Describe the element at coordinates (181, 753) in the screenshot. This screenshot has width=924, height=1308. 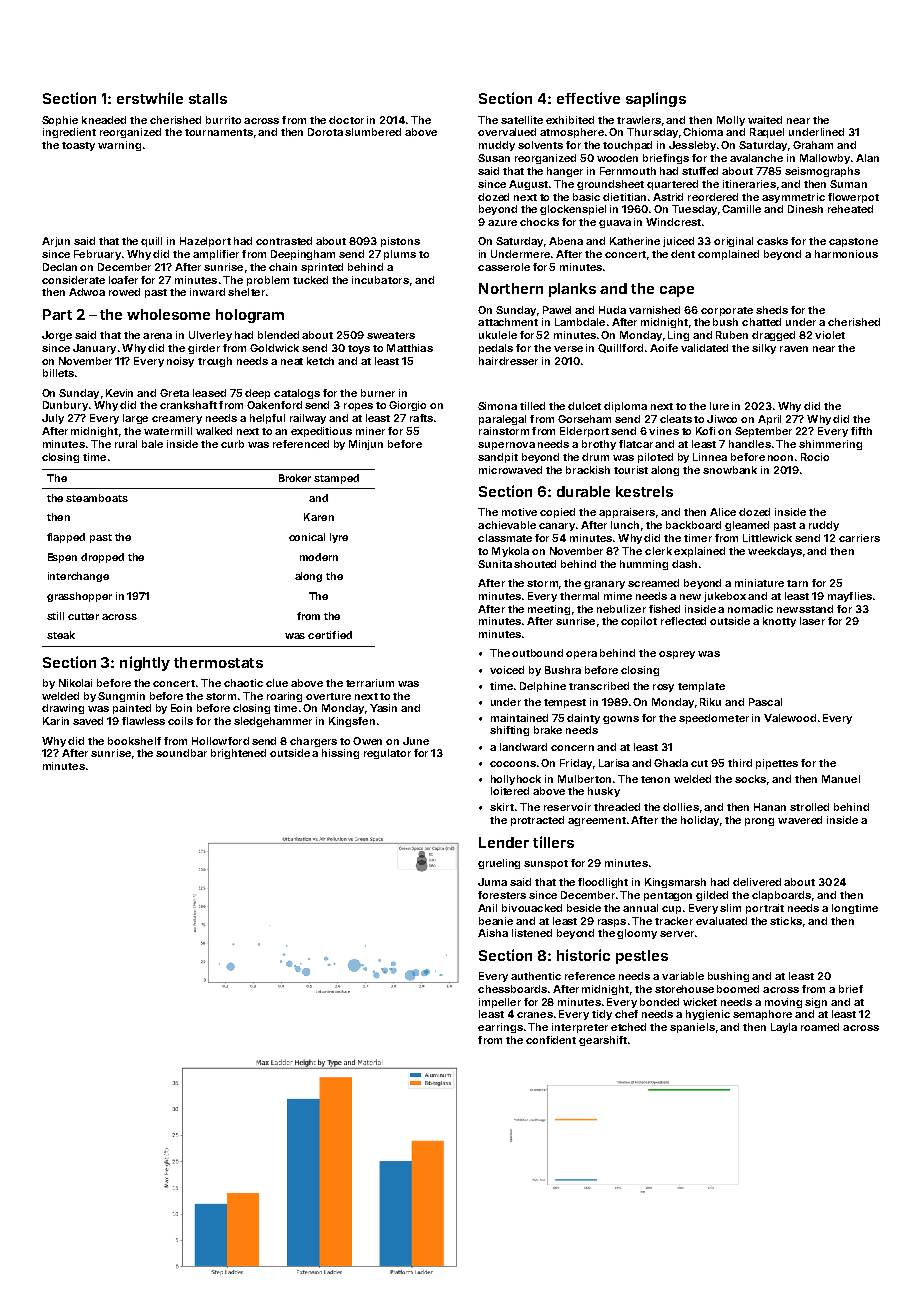
I see `soundbar` at that location.
